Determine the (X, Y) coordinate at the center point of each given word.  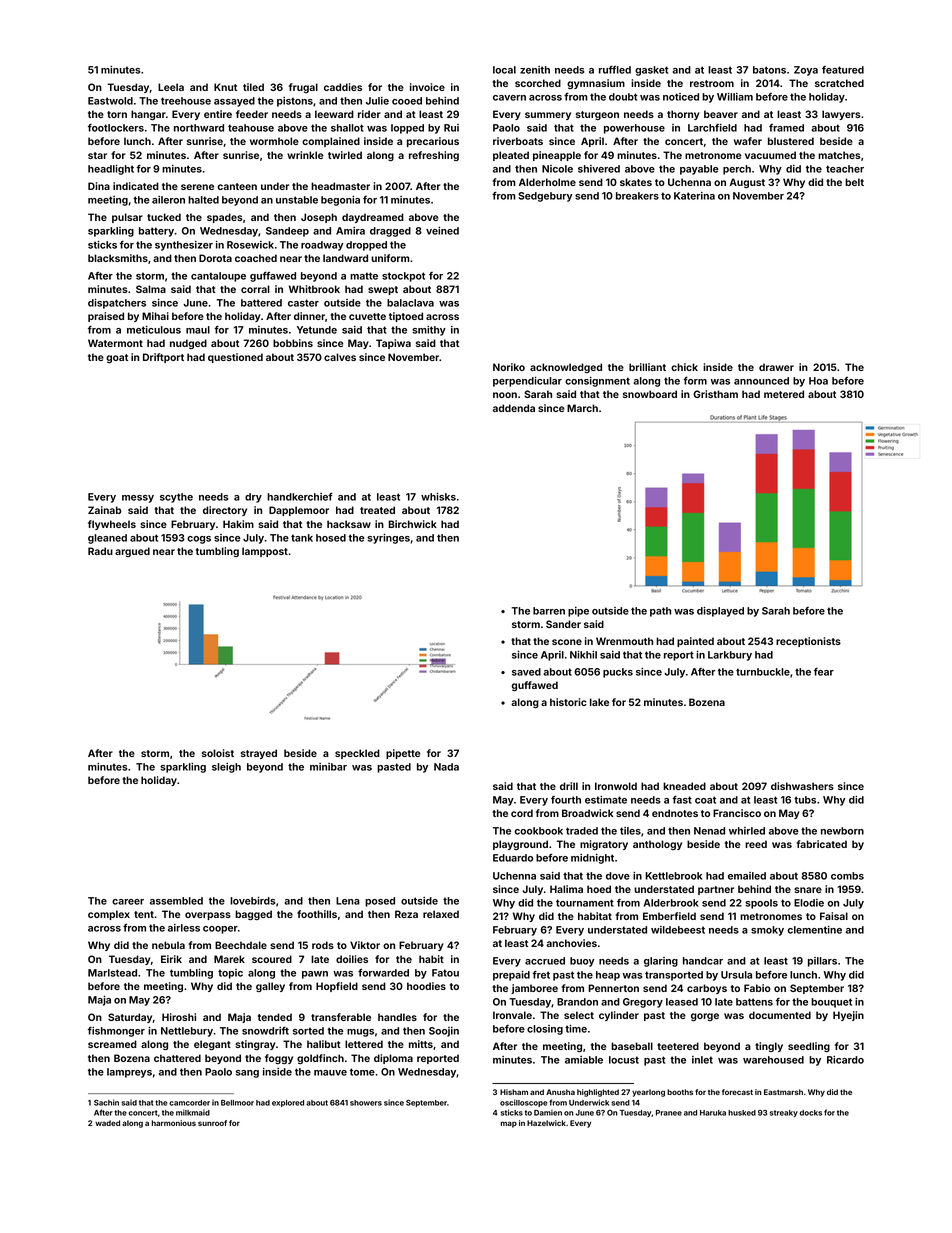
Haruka (713, 1113)
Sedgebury (545, 197)
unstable (297, 200)
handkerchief (300, 497)
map (509, 1124)
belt (854, 182)
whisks (438, 497)
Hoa (818, 381)
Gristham (715, 394)
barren (549, 611)
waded (107, 1123)
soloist (218, 753)
